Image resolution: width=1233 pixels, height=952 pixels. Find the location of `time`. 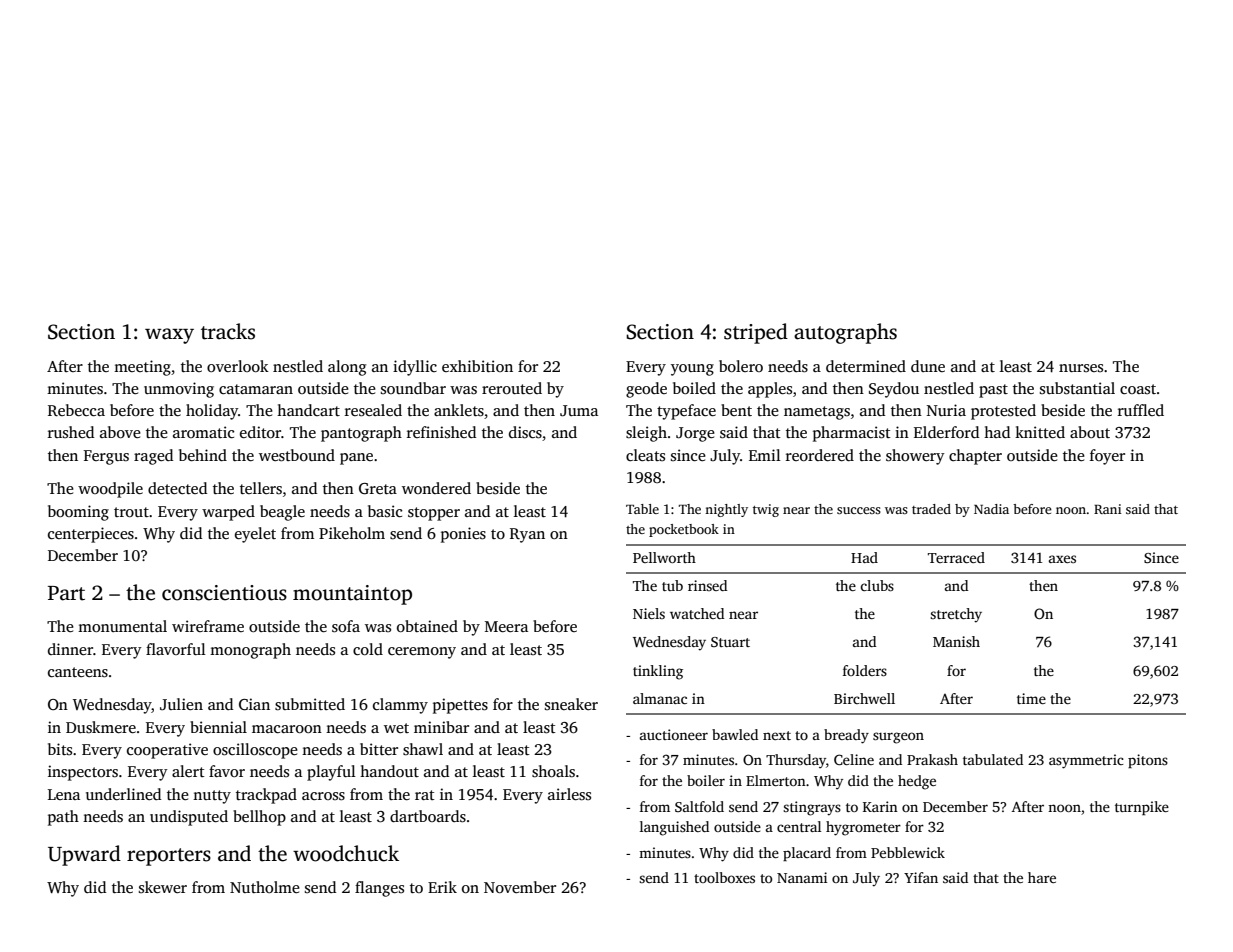

time is located at coordinates (1031, 698).
